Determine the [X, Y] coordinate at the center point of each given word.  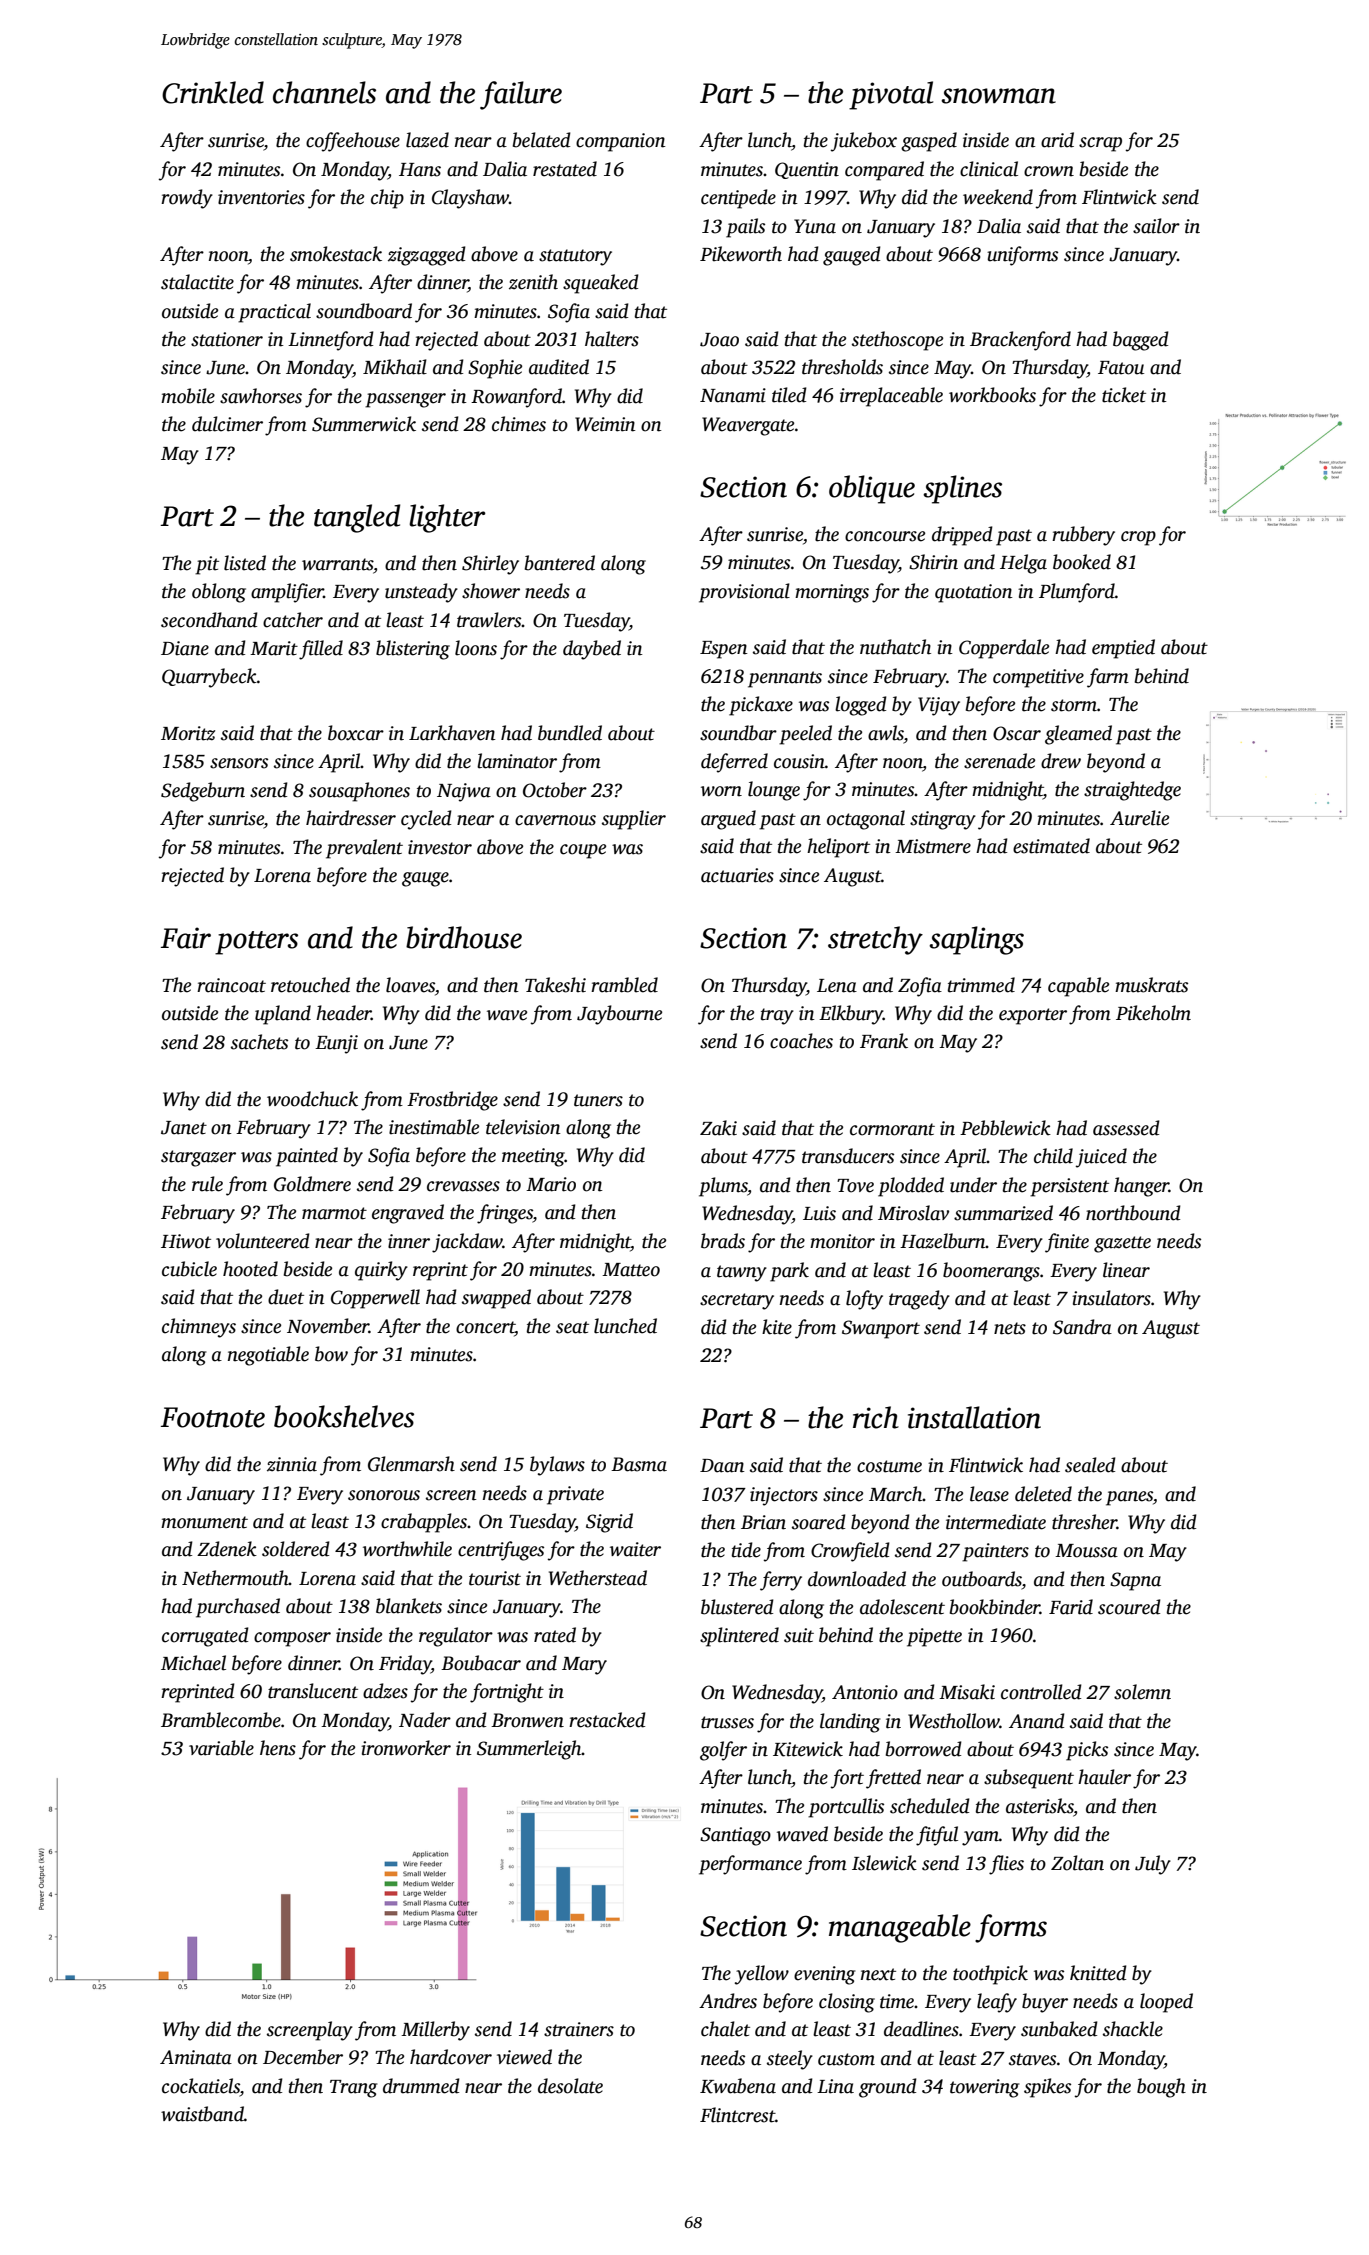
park [789, 1272]
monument [204, 1522]
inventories [261, 197]
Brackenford [1020, 341]
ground [888, 2088]
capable [1078, 987]
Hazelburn [943, 1241]
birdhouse [464, 937]
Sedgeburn [203, 792]
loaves [410, 985]
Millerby [435, 2031]
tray [777, 1016]
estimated [1051, 846]
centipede [738, 199]
